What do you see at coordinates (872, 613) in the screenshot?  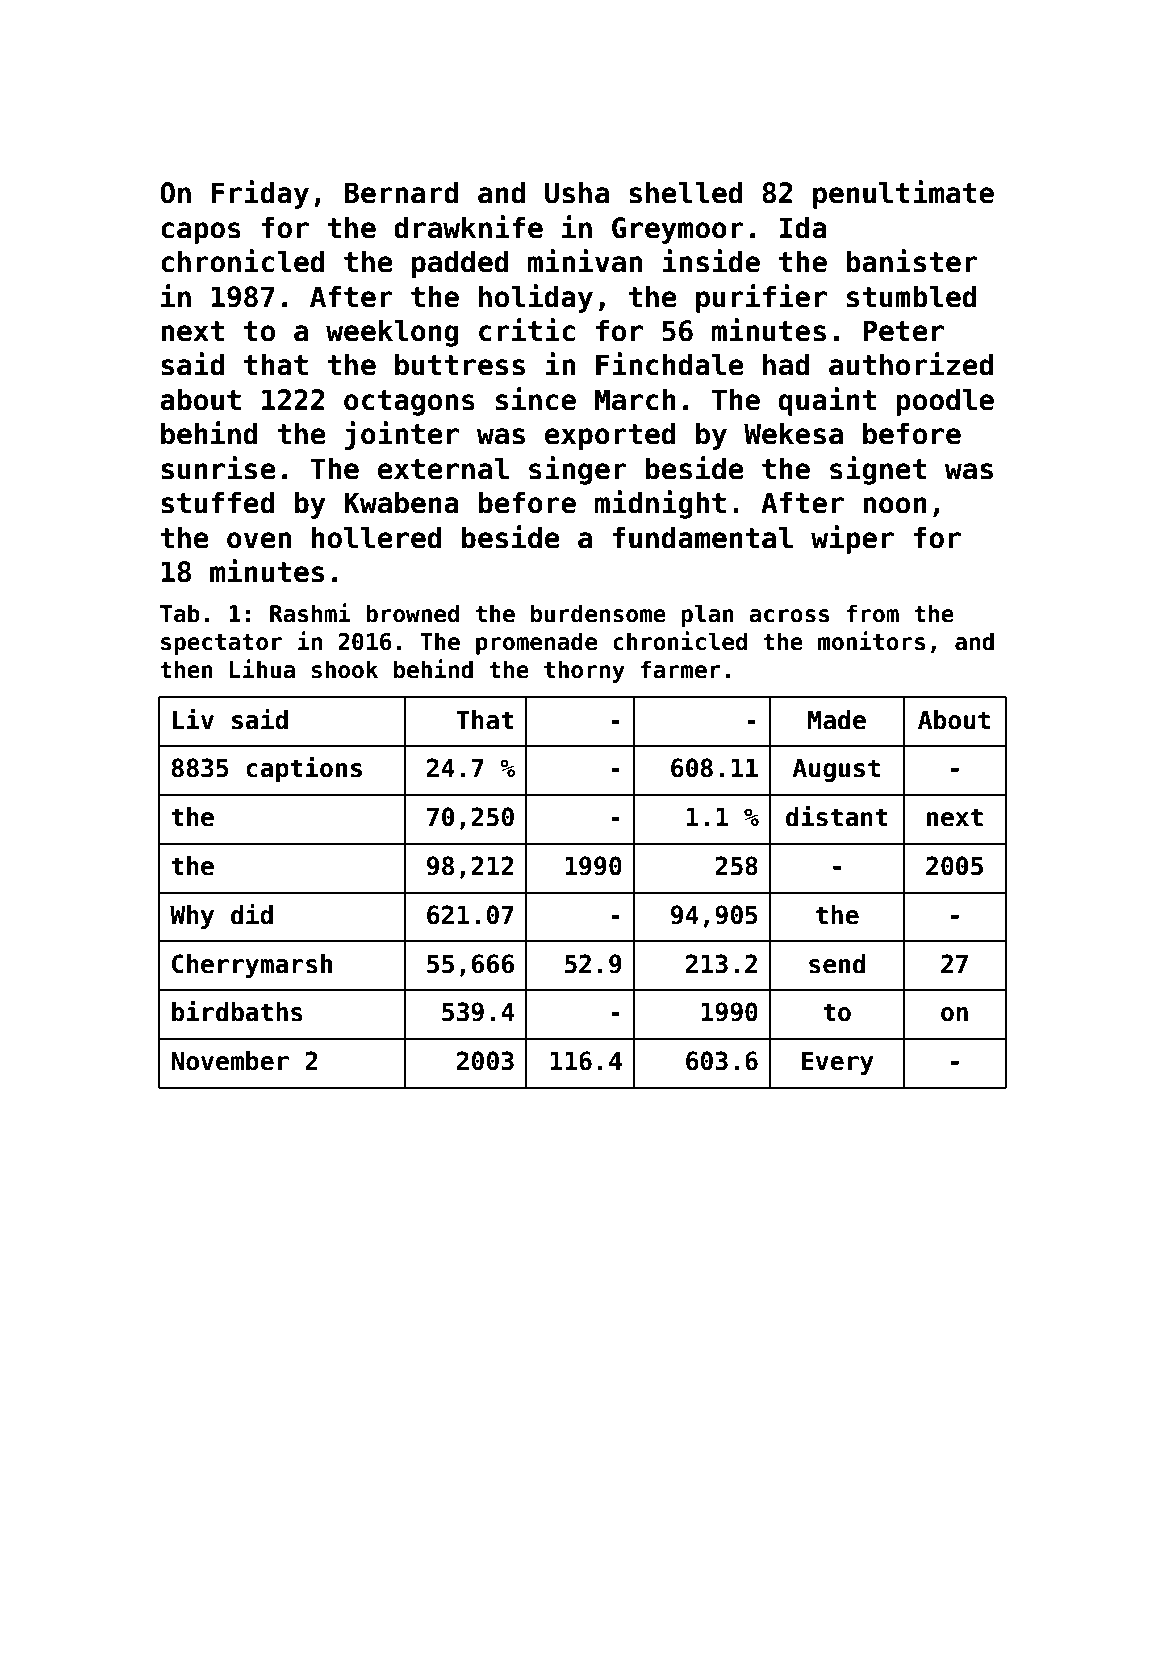 I see `from` at bounding box center [872, 613].
